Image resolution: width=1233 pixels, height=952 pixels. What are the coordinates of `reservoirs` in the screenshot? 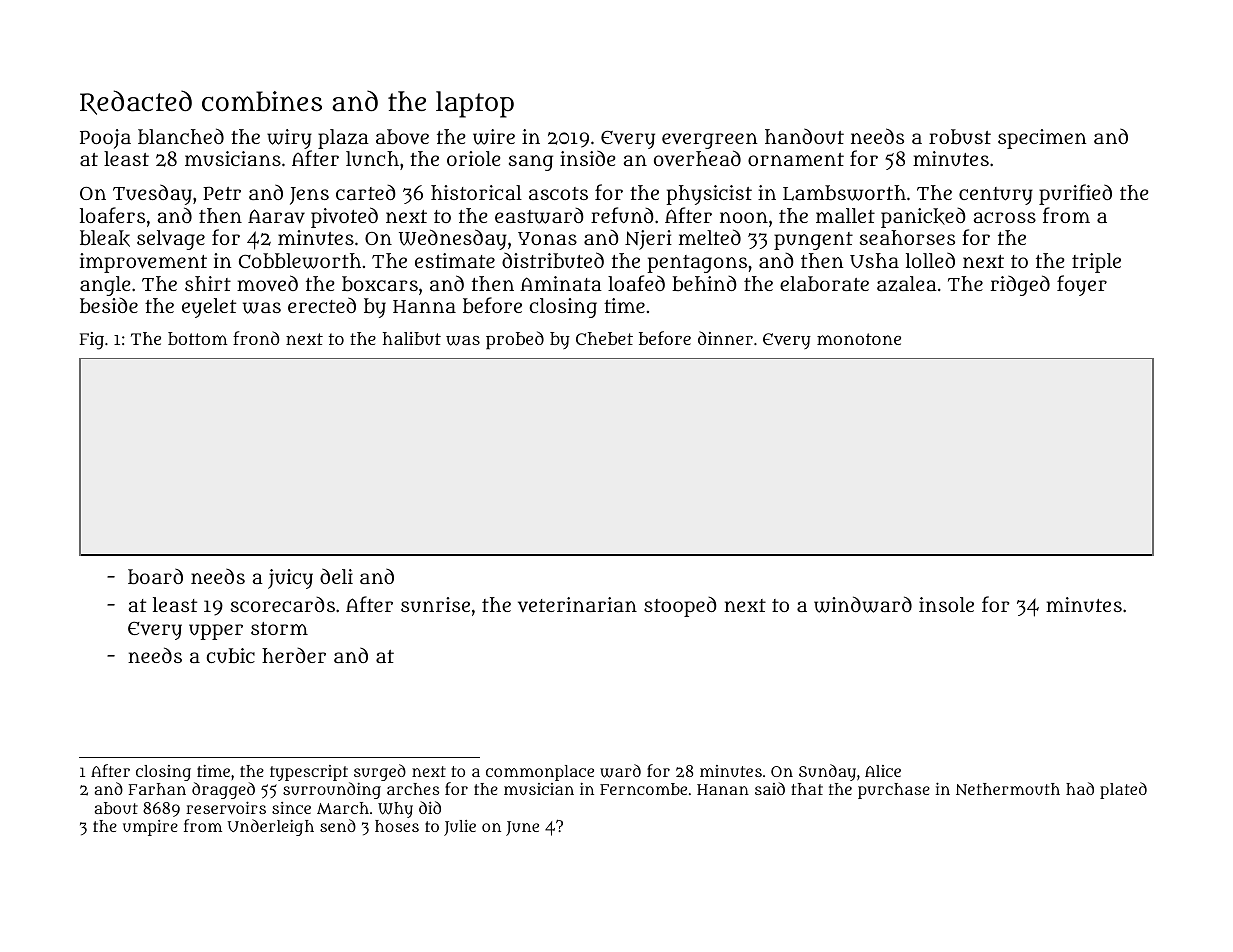 It's located at (226, 808).
